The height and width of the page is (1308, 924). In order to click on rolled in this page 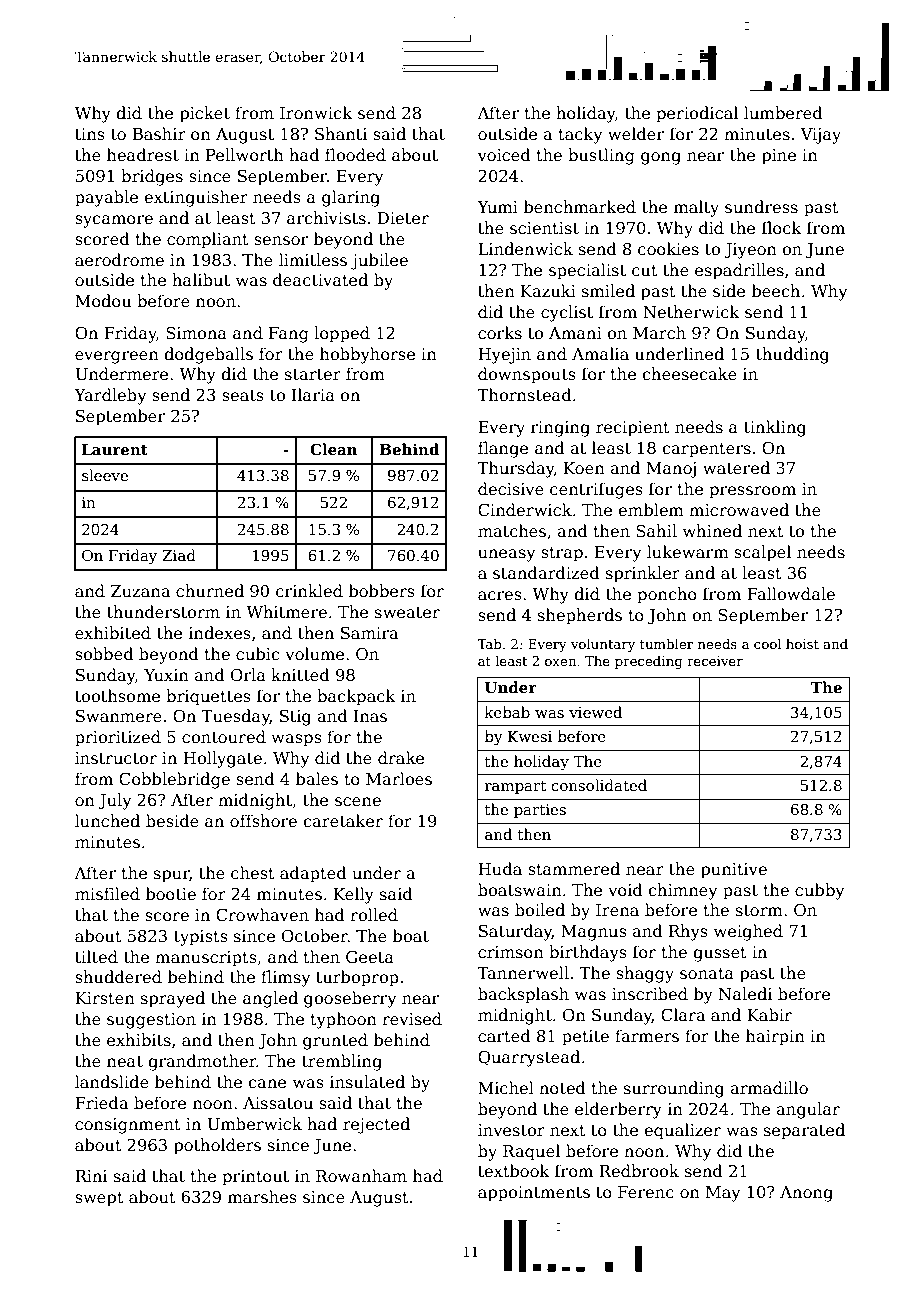, I will do `click(374, 914)`.
